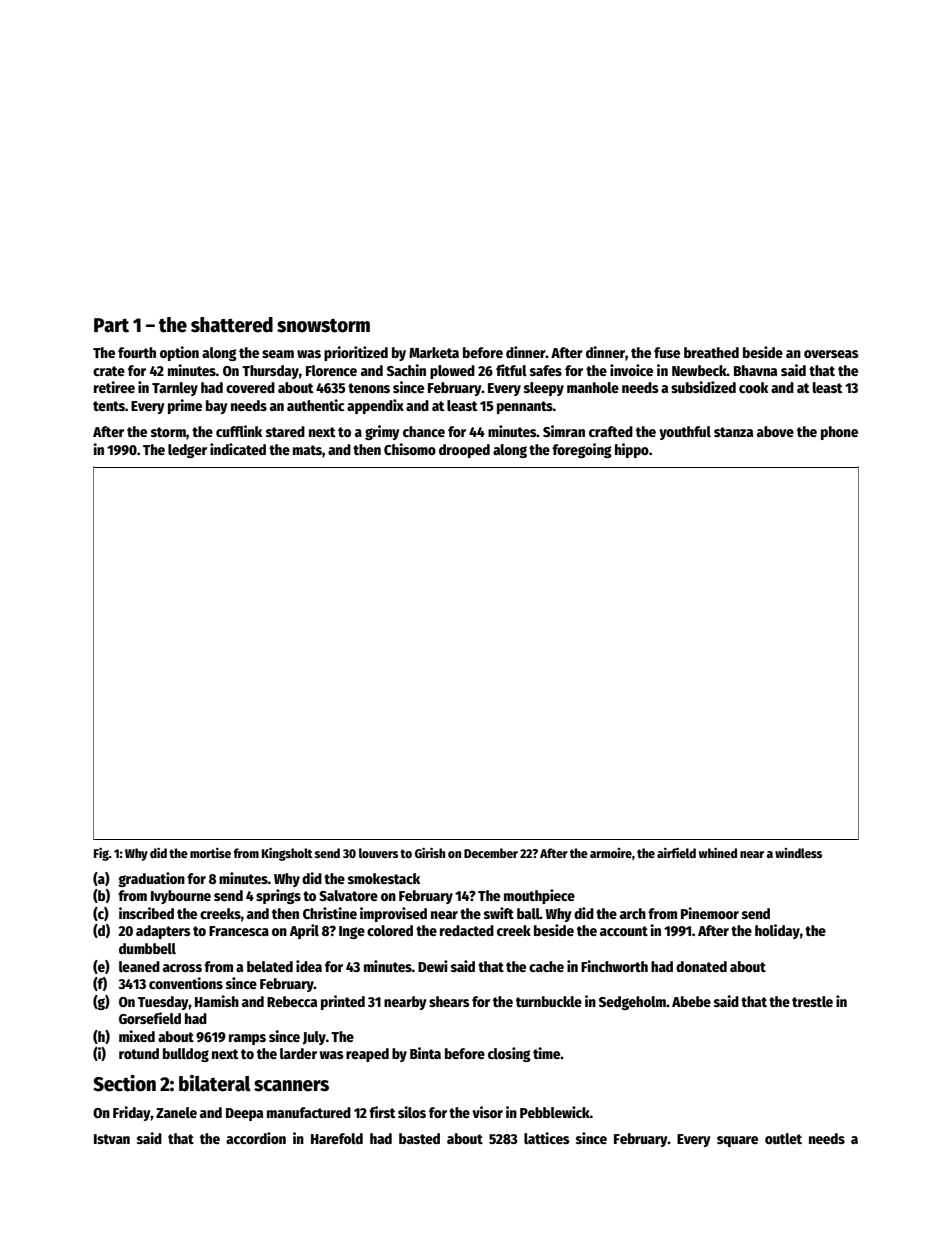  I want to click on trestle, so click(812, 1001).
